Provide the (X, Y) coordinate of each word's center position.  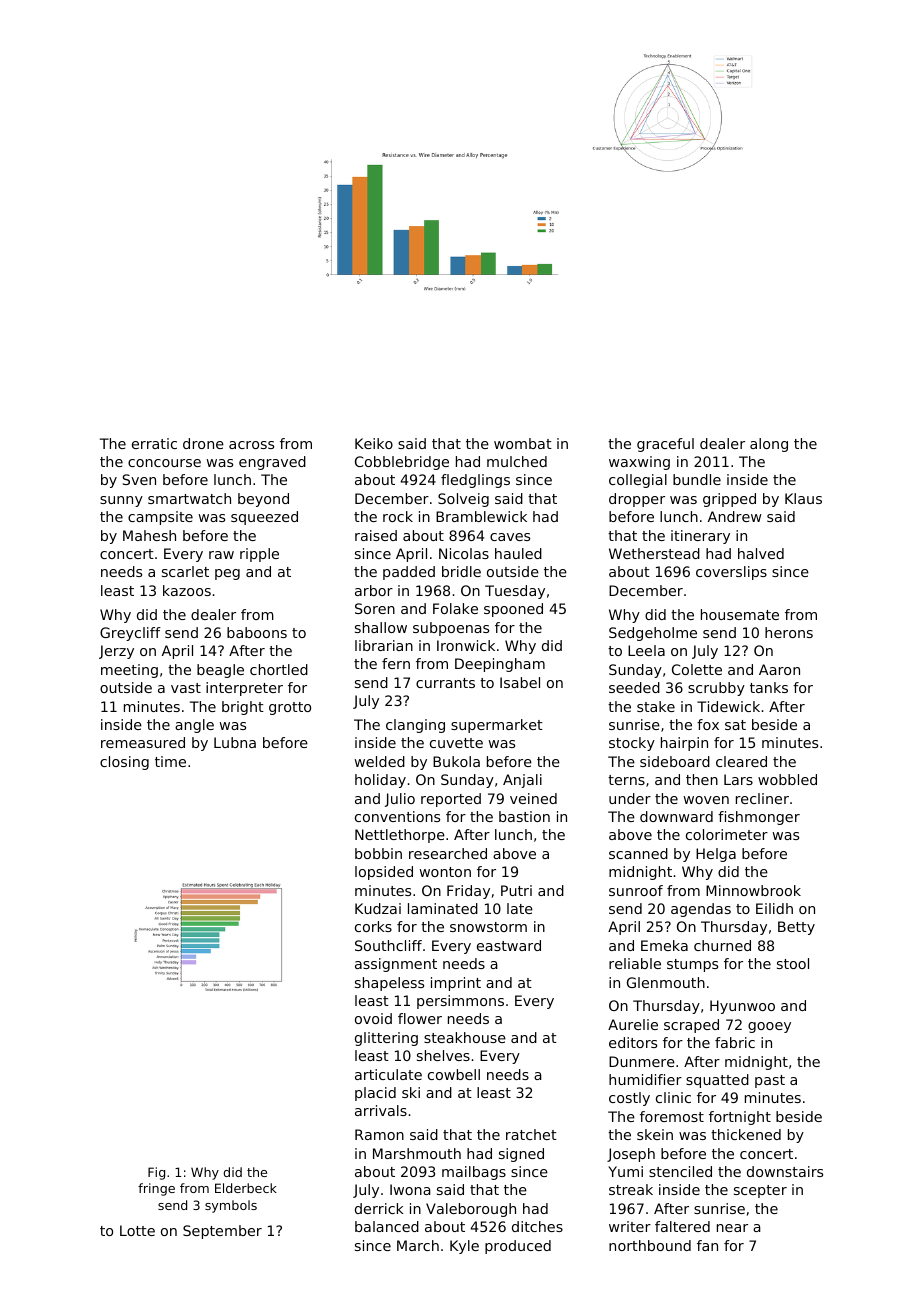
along (769, 445)
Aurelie (633, 1024)
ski (411, 1092)
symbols (231, 1206)
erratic (154, 443)
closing (124, 763)
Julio (400, 800)
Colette (697, 669)
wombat (523, 443)
